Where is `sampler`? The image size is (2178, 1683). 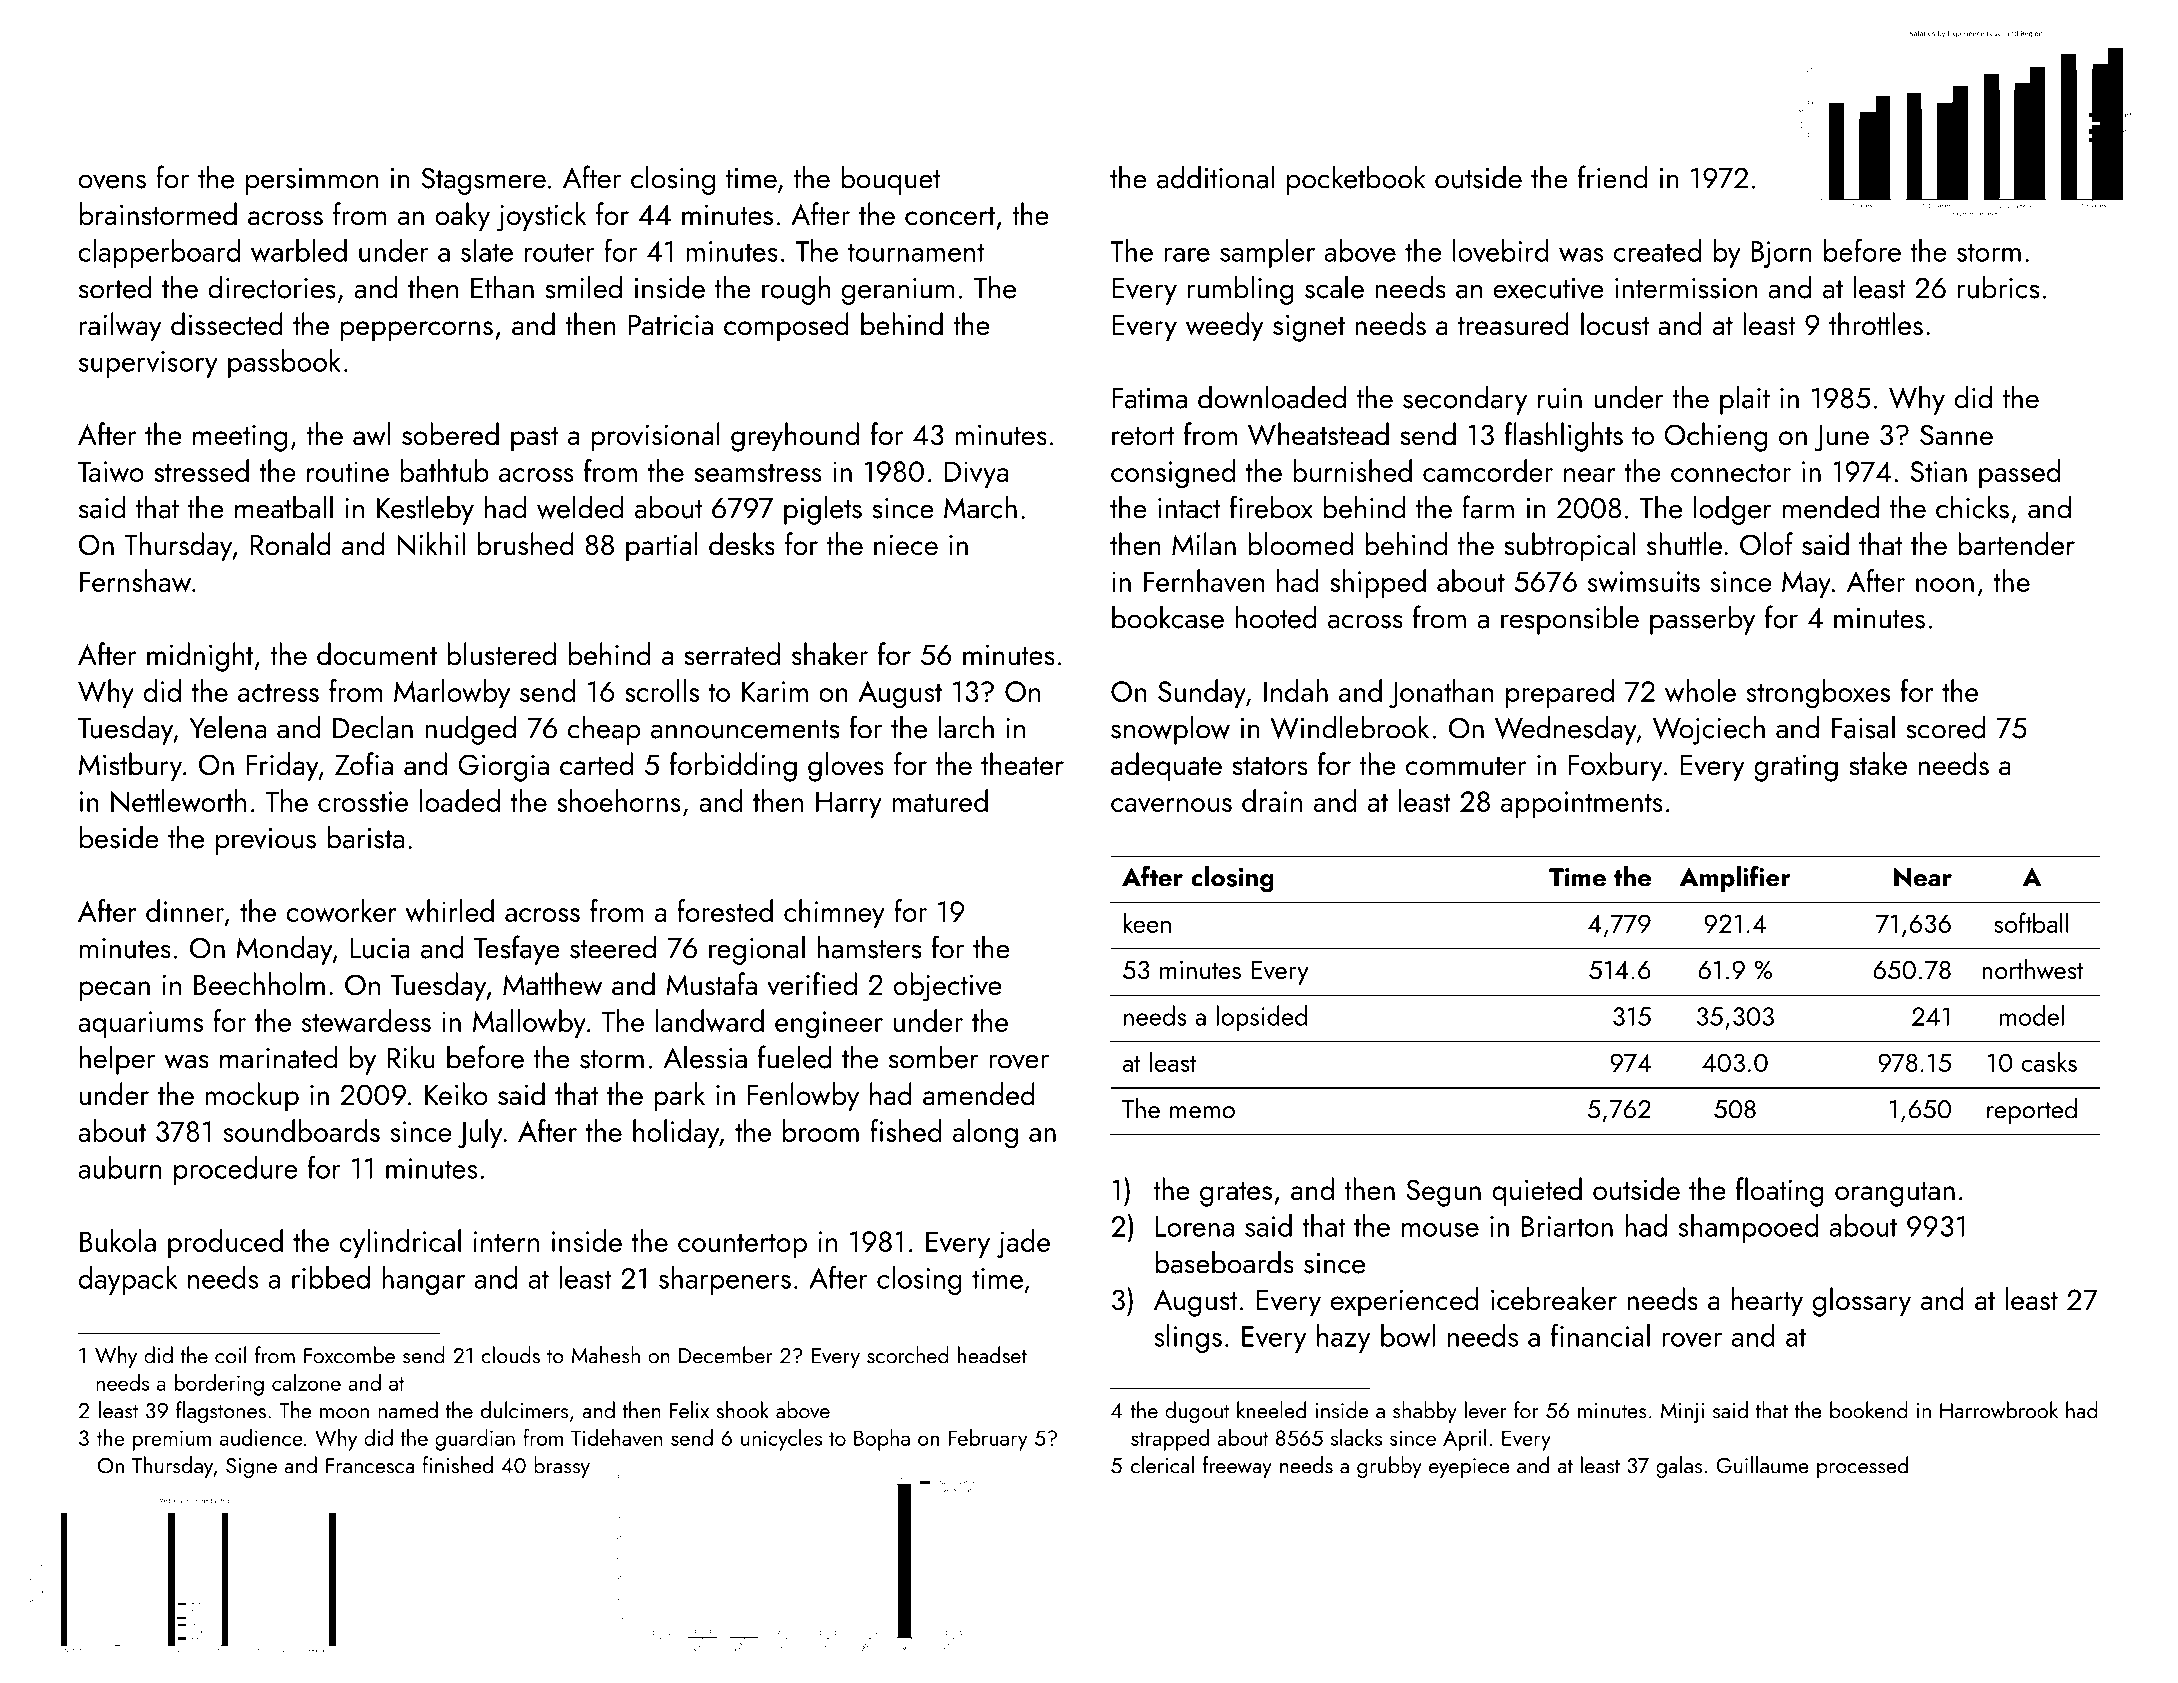 sampler is located at coordinates (1267, 253).
